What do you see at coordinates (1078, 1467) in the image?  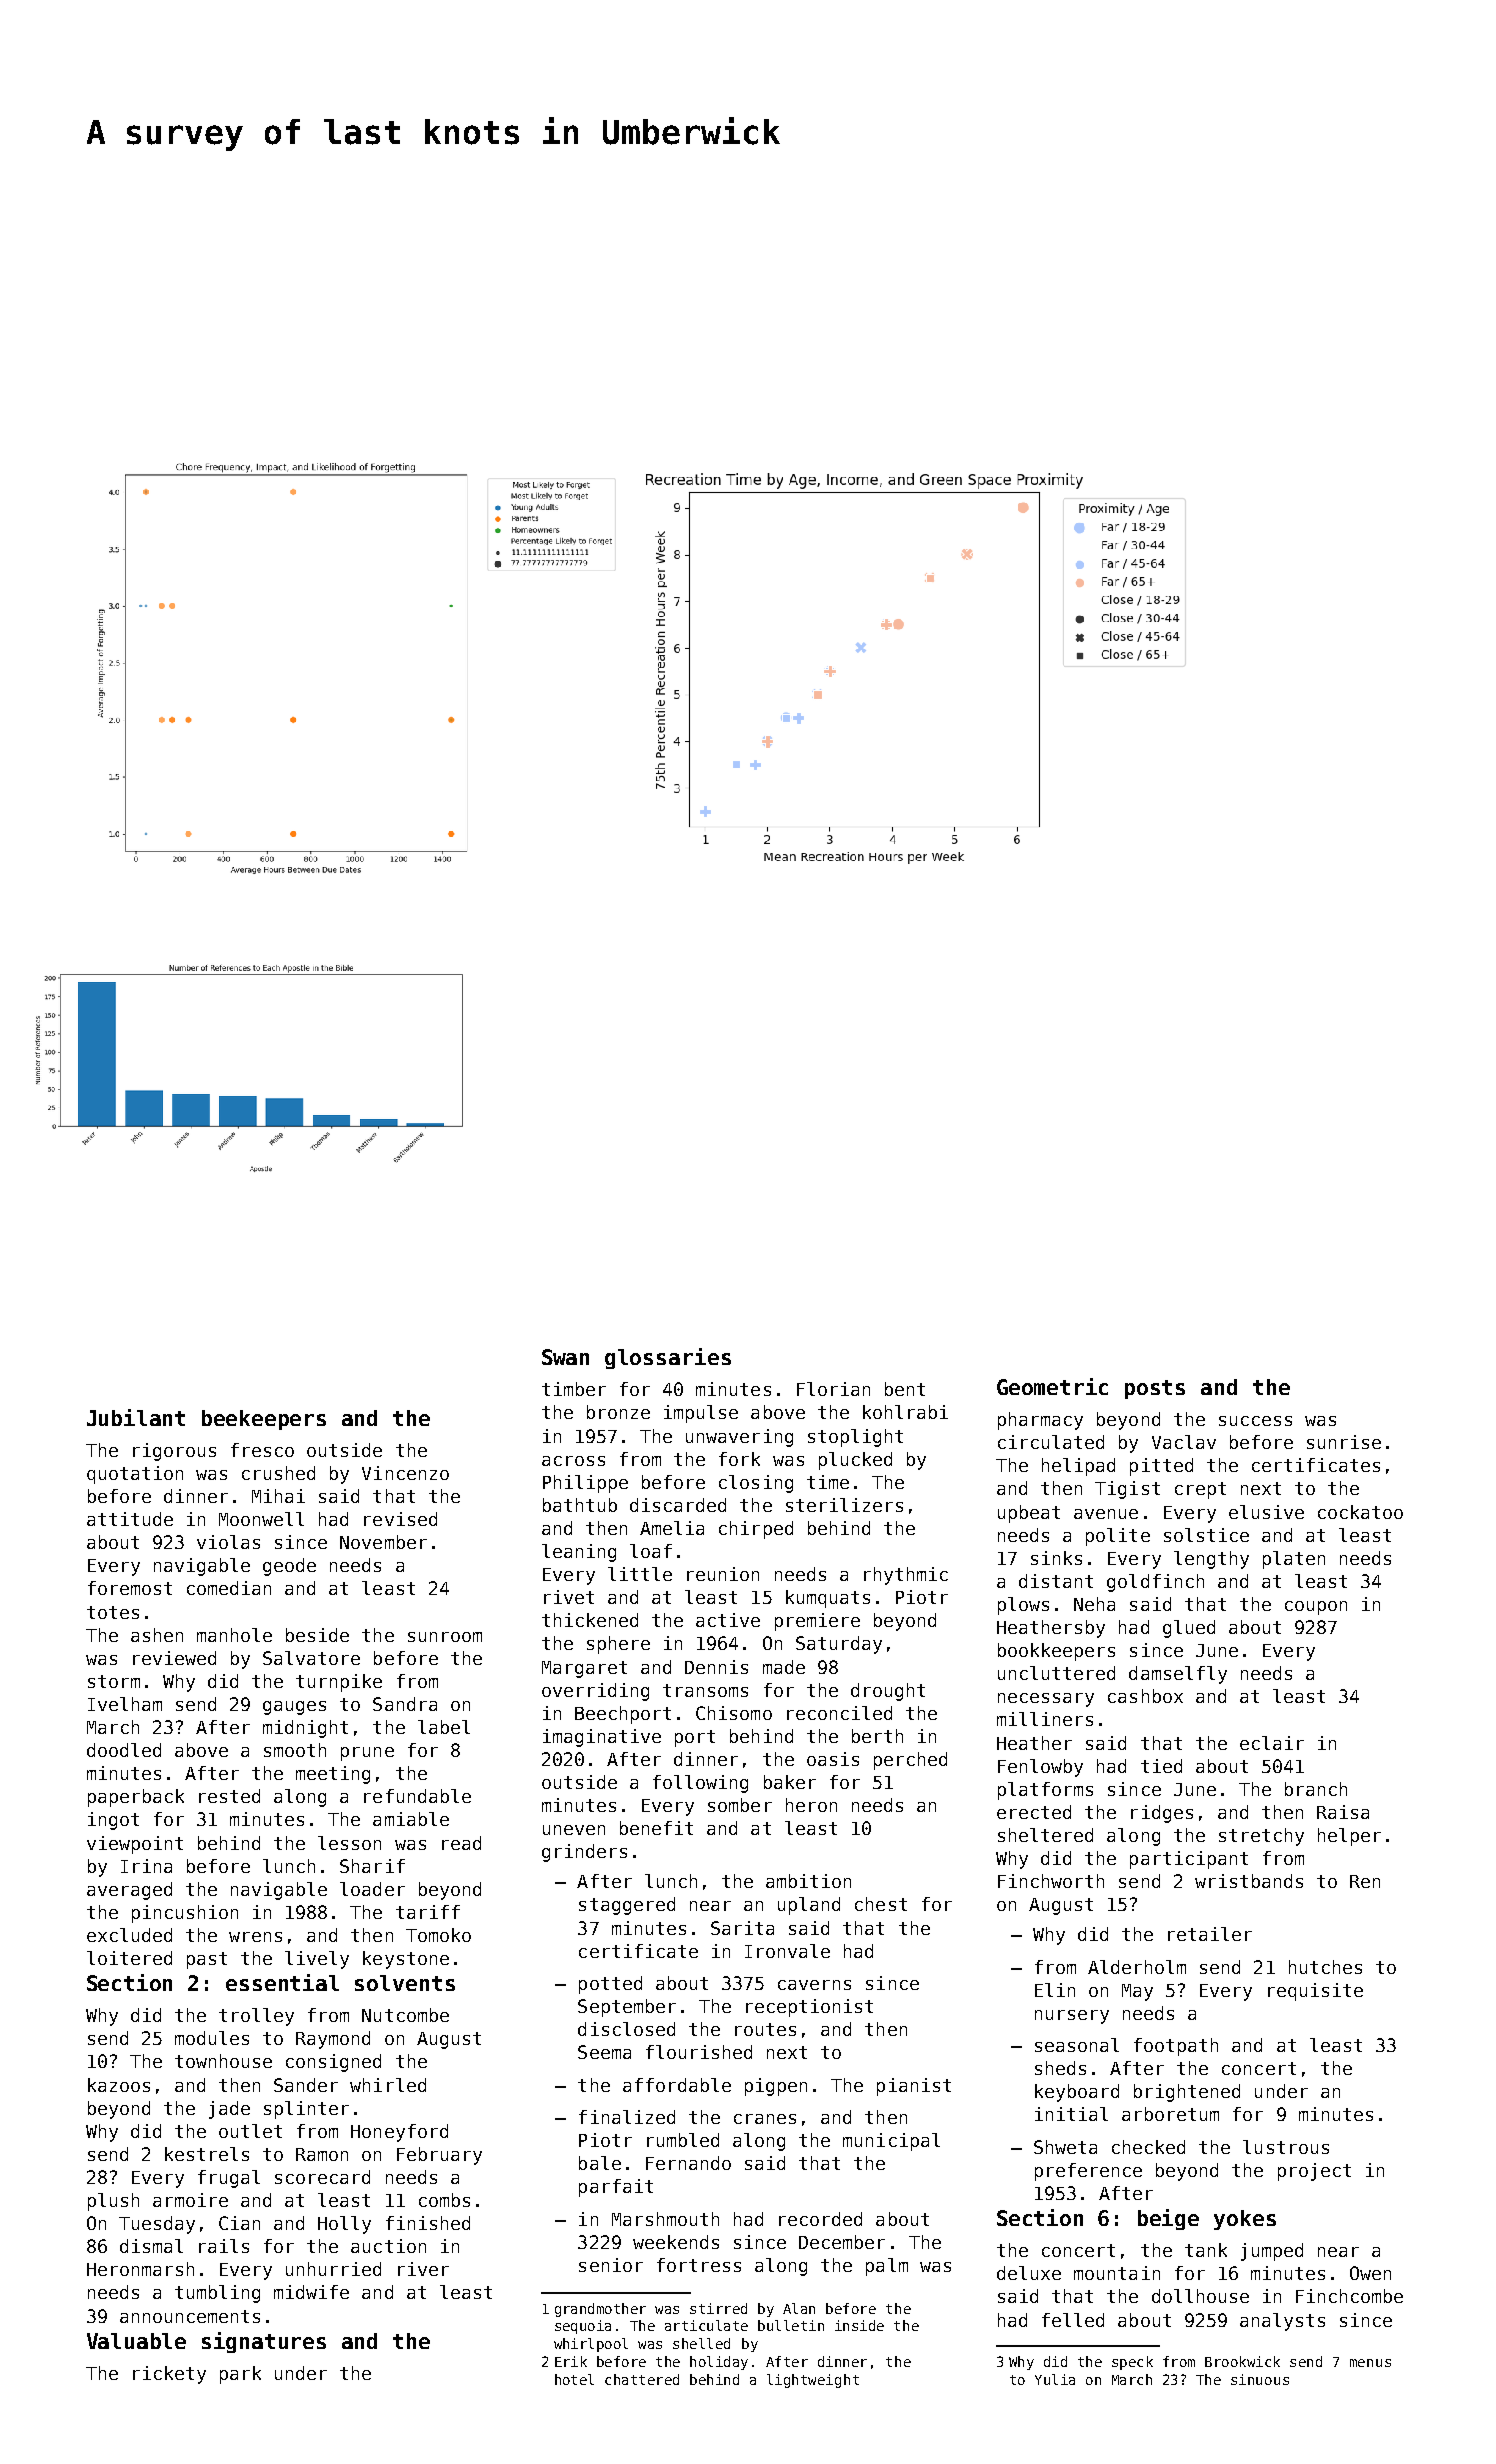 I see `helipad` at bounding box center [1078, 1467].
